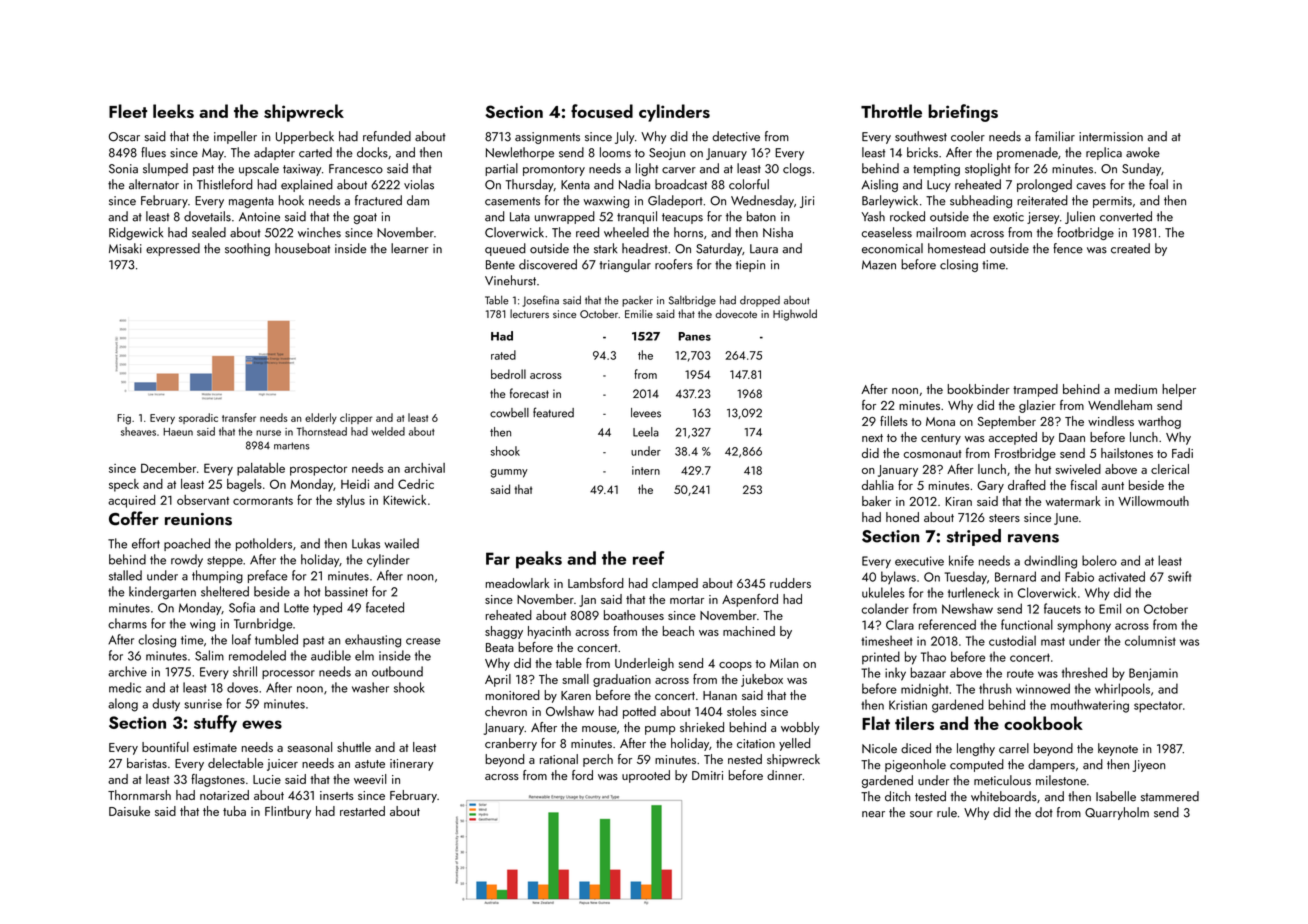 The height and width of the image is (924, 1308). I want to click on subheading, so click(981, 201).
